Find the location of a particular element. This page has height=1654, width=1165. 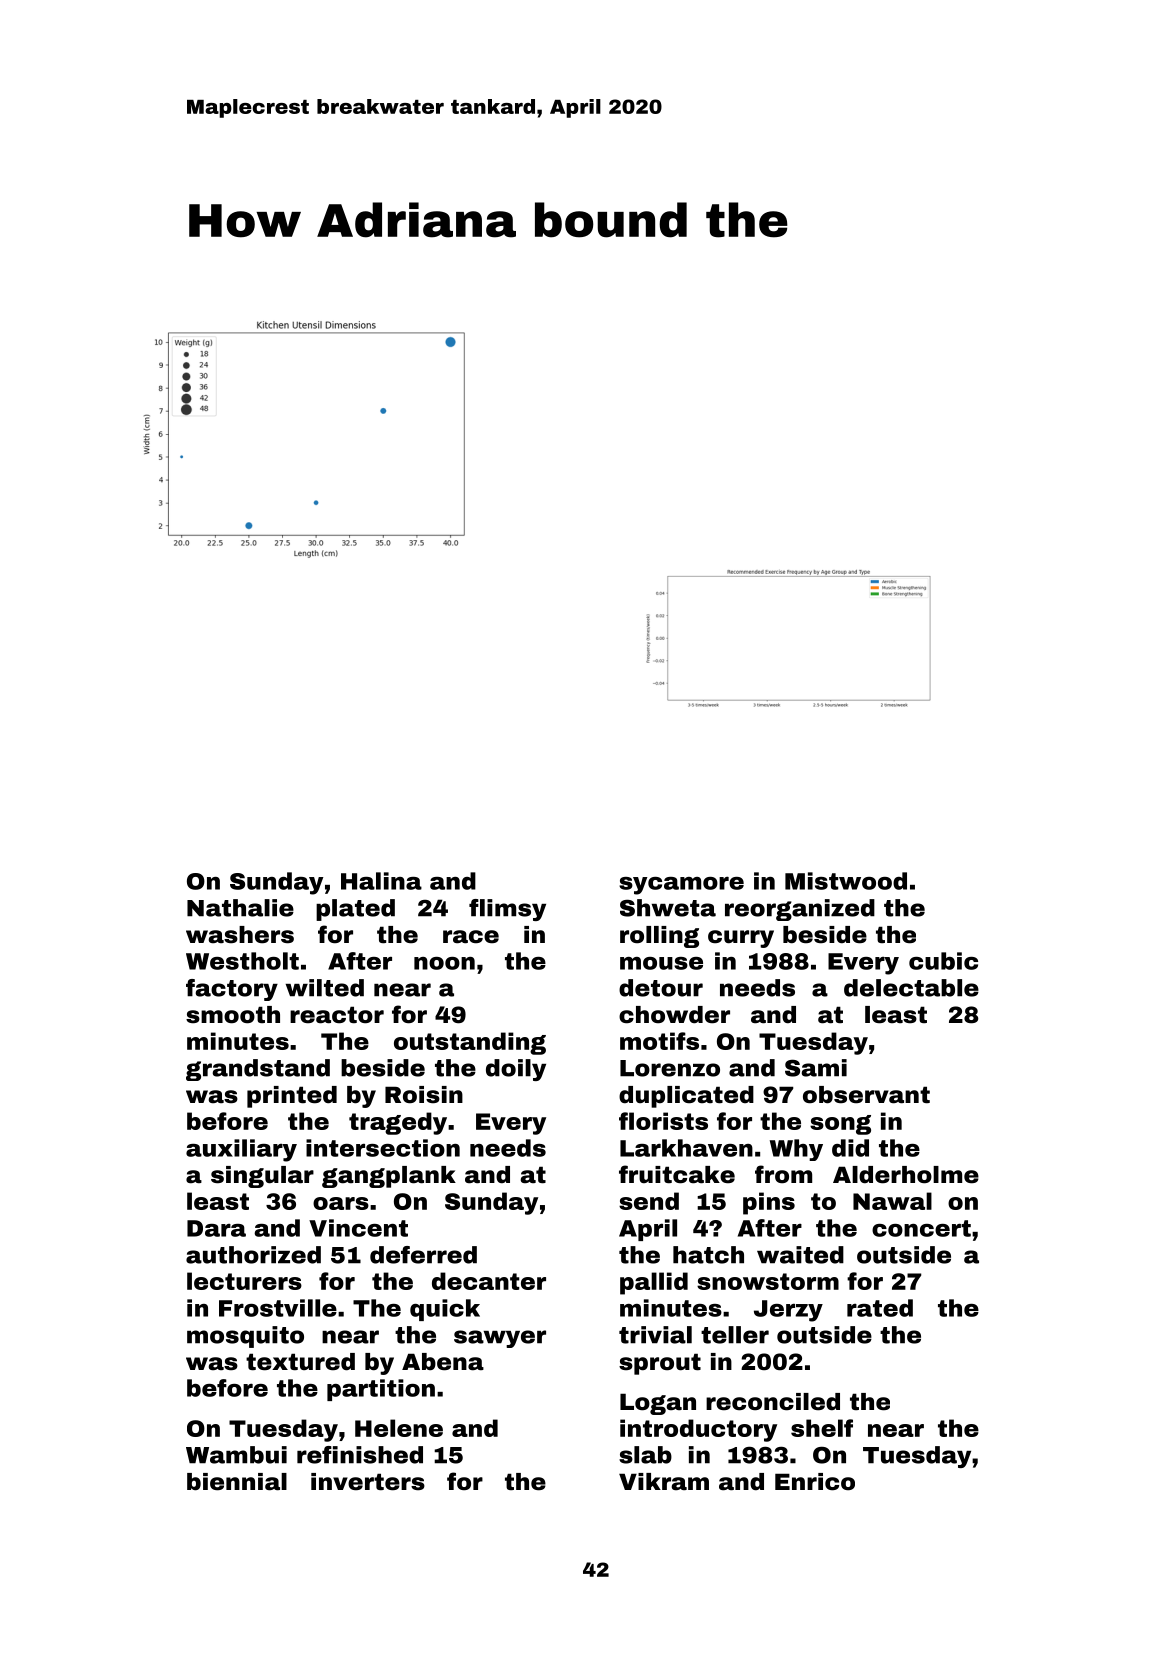

doily is located at coordinates (516, 1070).
